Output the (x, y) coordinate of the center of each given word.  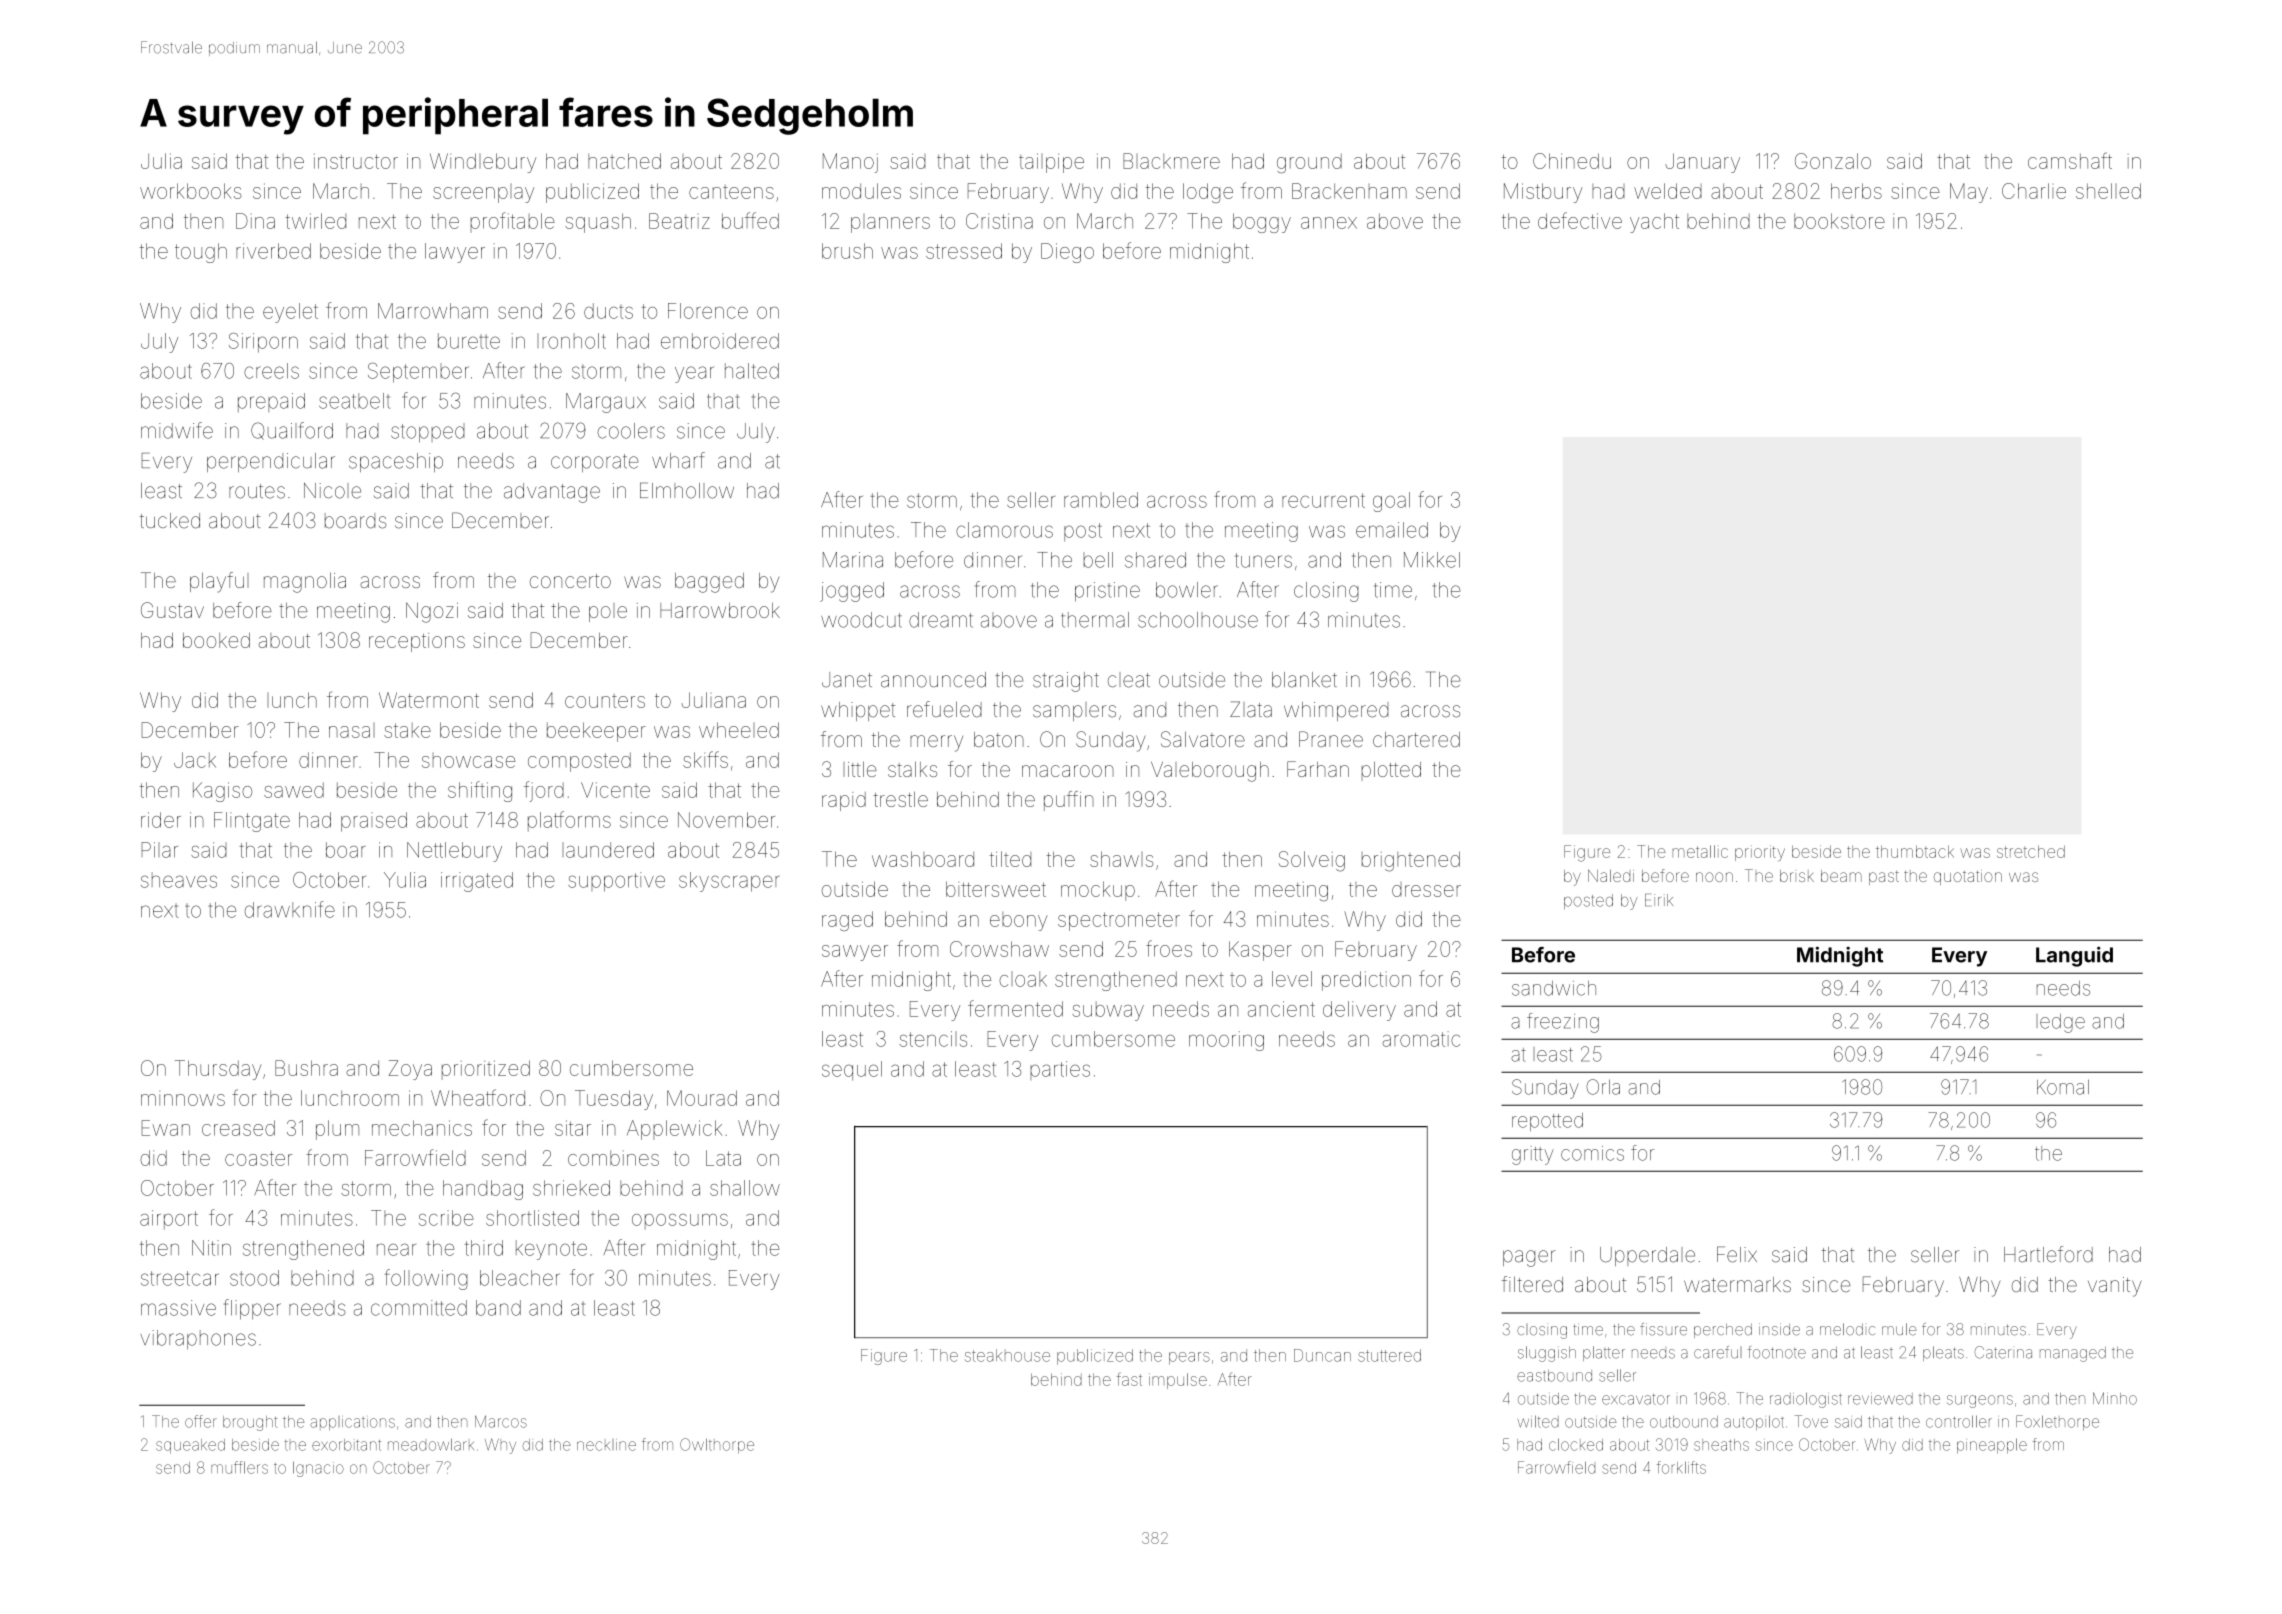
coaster (258, 1158)
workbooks (191, 191)
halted (752, 371)
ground (1309, 163)
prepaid (271, 402)
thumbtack (1915, 851)
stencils (933, 1039)
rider (161, 820)
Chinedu (1572, 161)
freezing (1563, 1023)
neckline (606, 1445)
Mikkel (1432, 560)
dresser (1426, 889)
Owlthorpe (717, 1446)
